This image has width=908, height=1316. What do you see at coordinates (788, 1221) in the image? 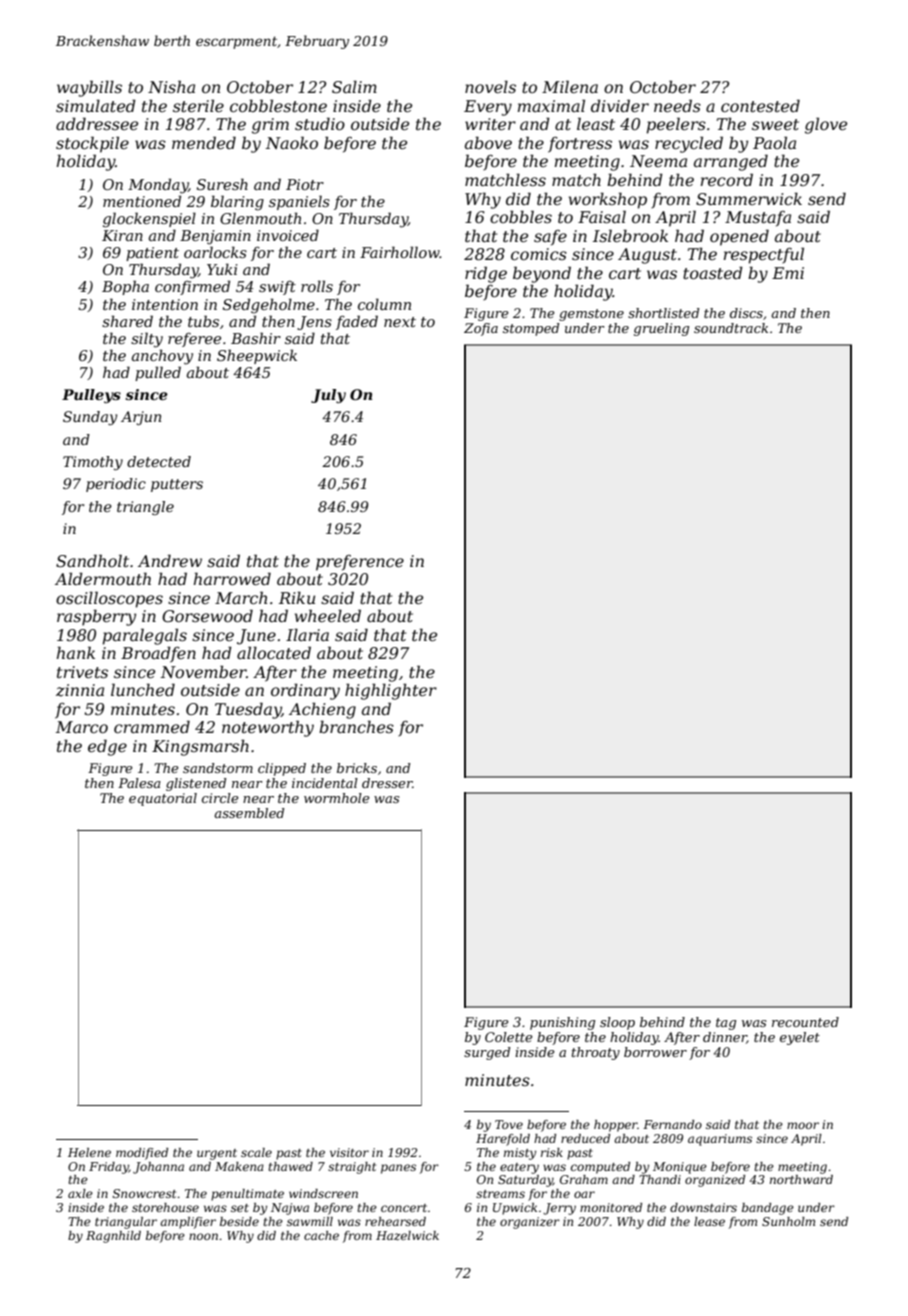
I see `Sunholm` at bounding box center [788, 1221].
